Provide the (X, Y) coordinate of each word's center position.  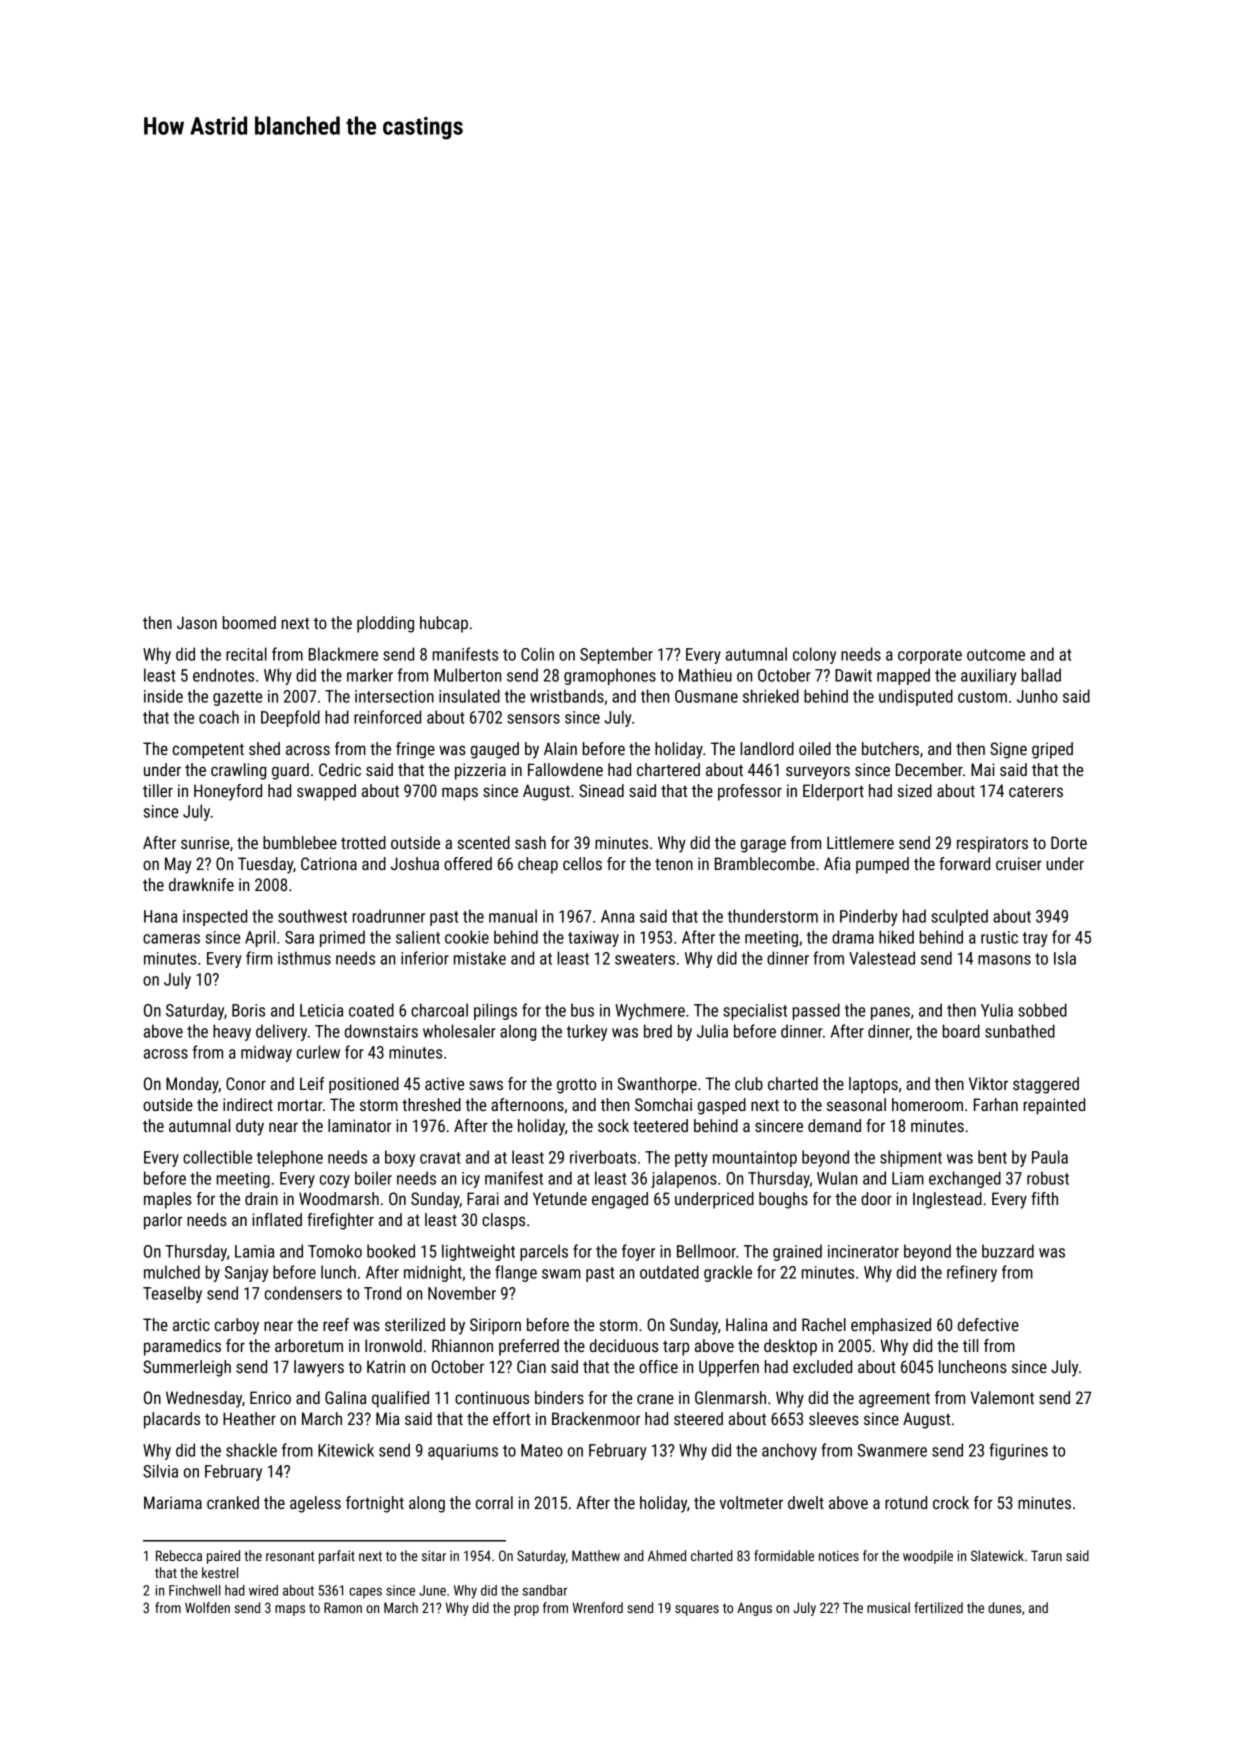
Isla (1065, 958)
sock (613, 1125)
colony (814, 655)
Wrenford (598, 1607)
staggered (1046, 1085)
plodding (385, 624)
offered (468, 863)
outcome (996, 655)
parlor (163, 1221)
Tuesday (265, 865)
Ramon (343, 1607)
